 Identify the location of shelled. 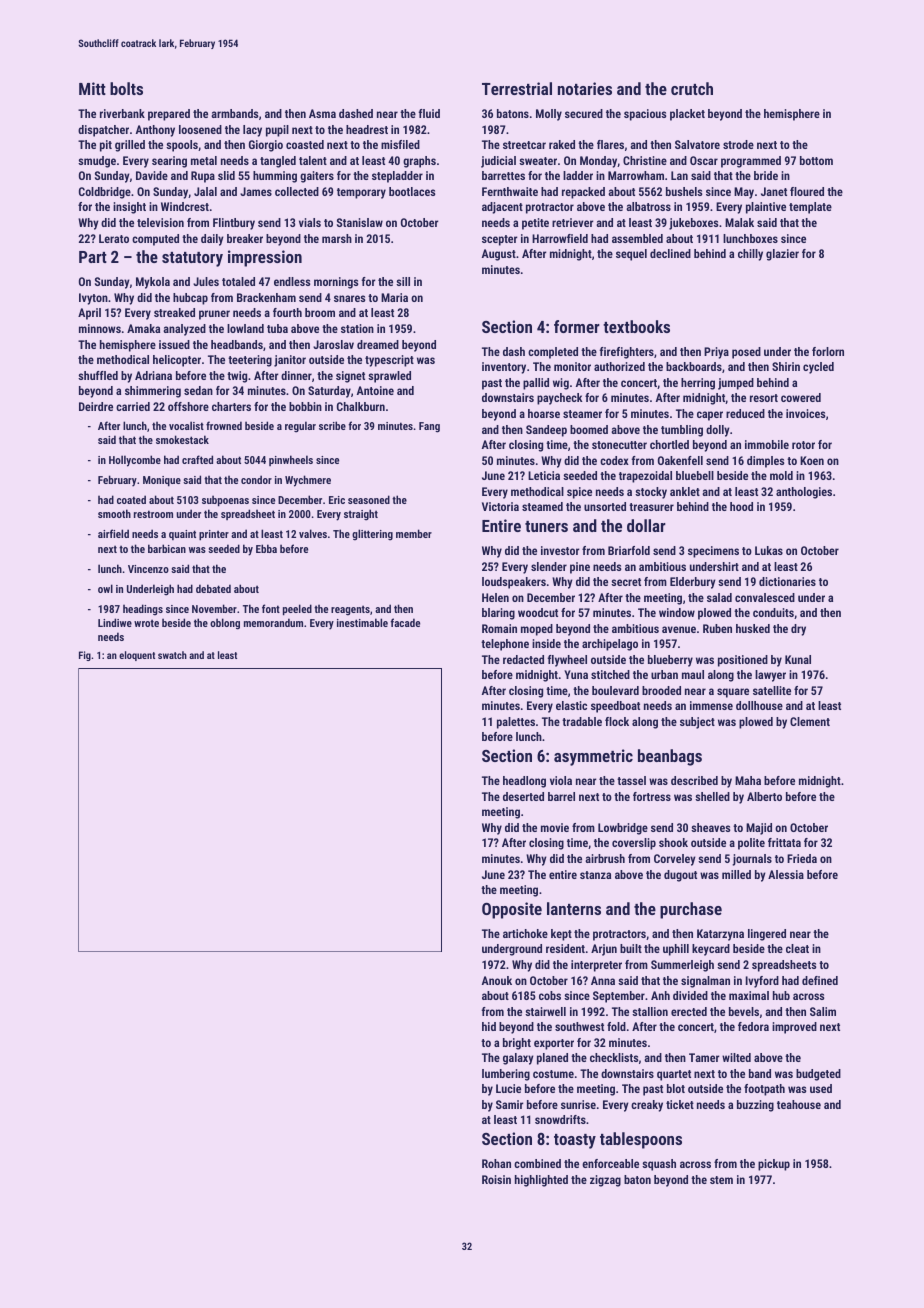
(712, 796).
